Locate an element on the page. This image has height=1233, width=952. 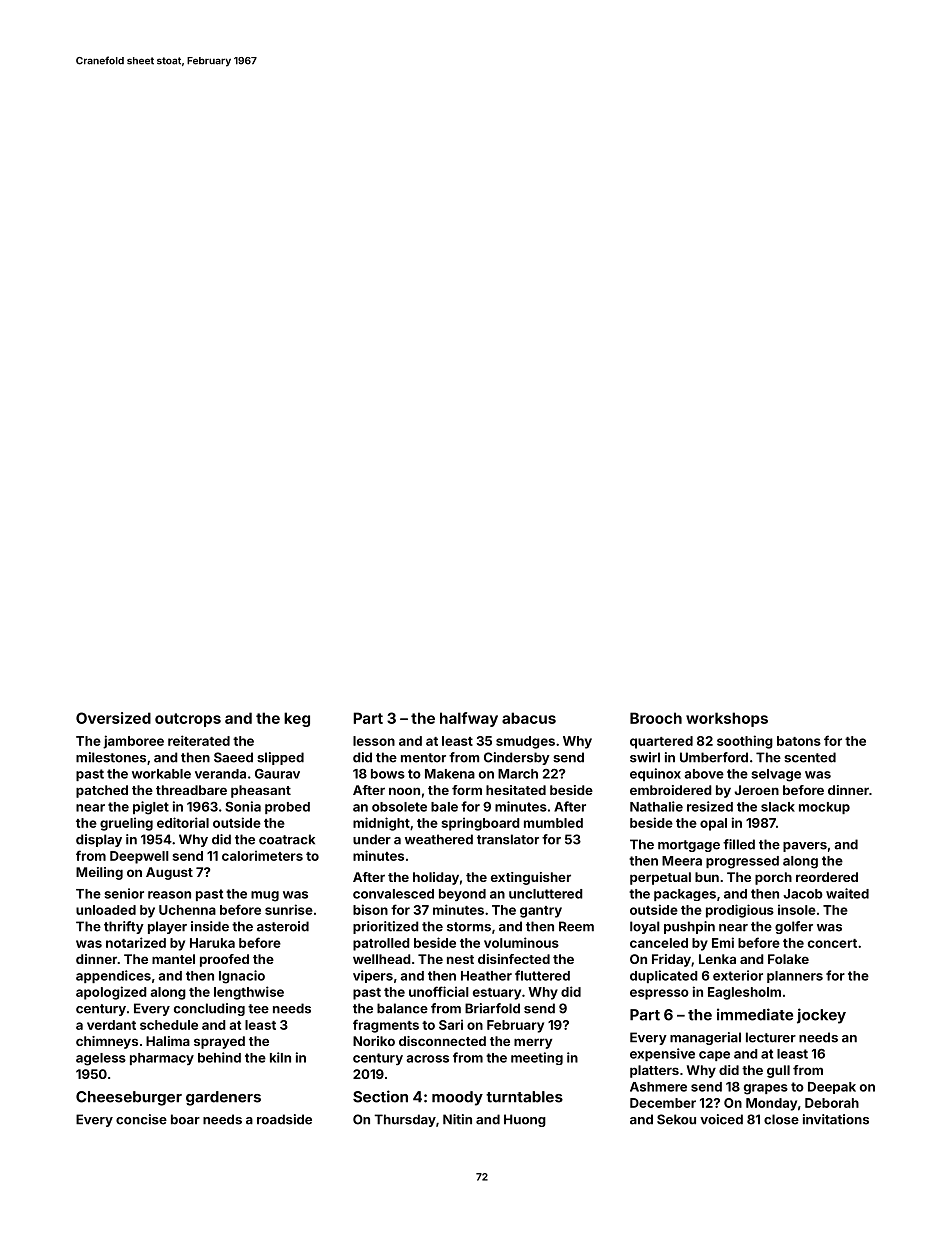
Oversized is located at coordinates (113, 718).
